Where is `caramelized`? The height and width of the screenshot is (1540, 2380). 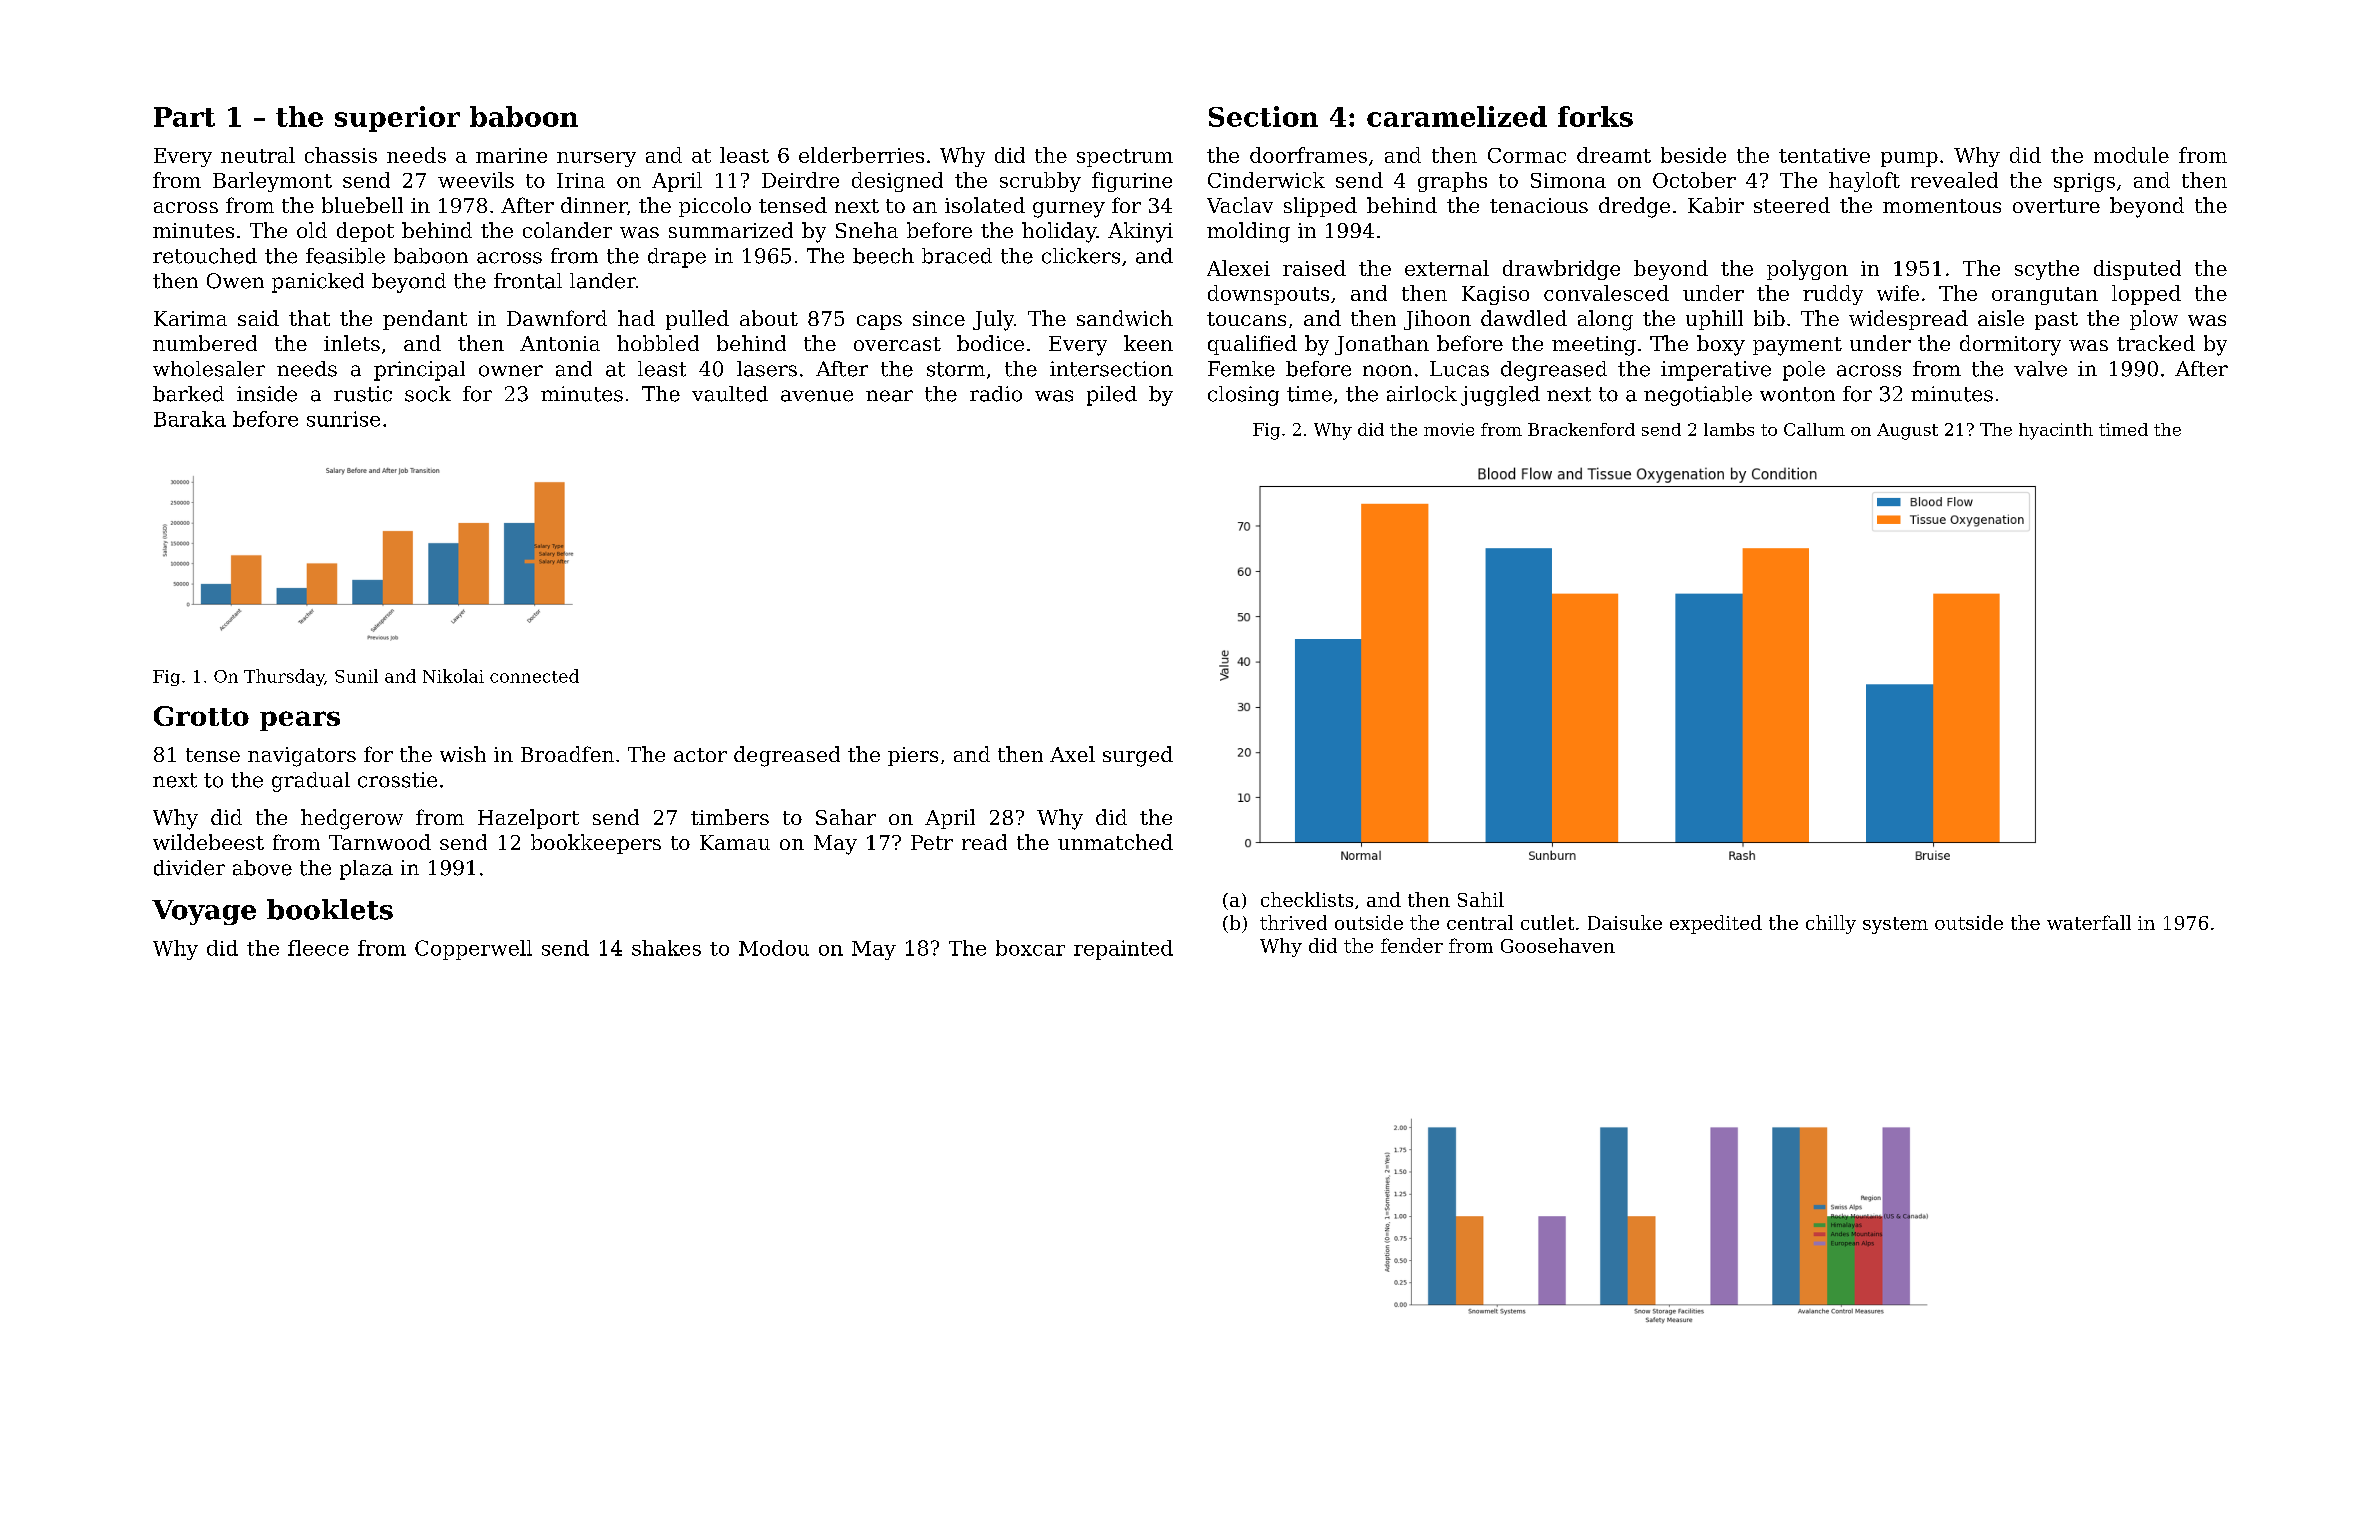 caramelized is located at coordinates (1457, 116).
